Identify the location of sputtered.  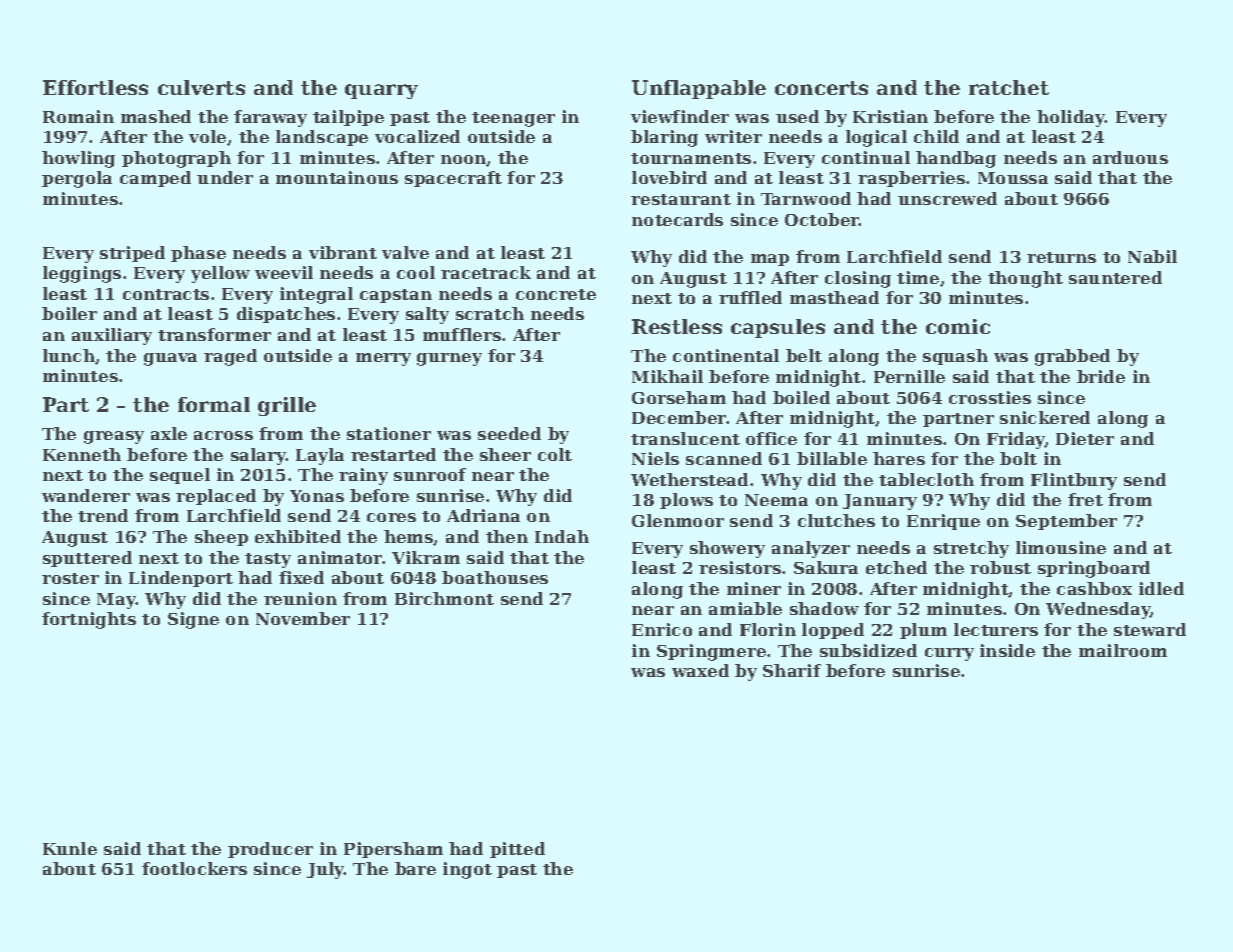
(87, 559).
